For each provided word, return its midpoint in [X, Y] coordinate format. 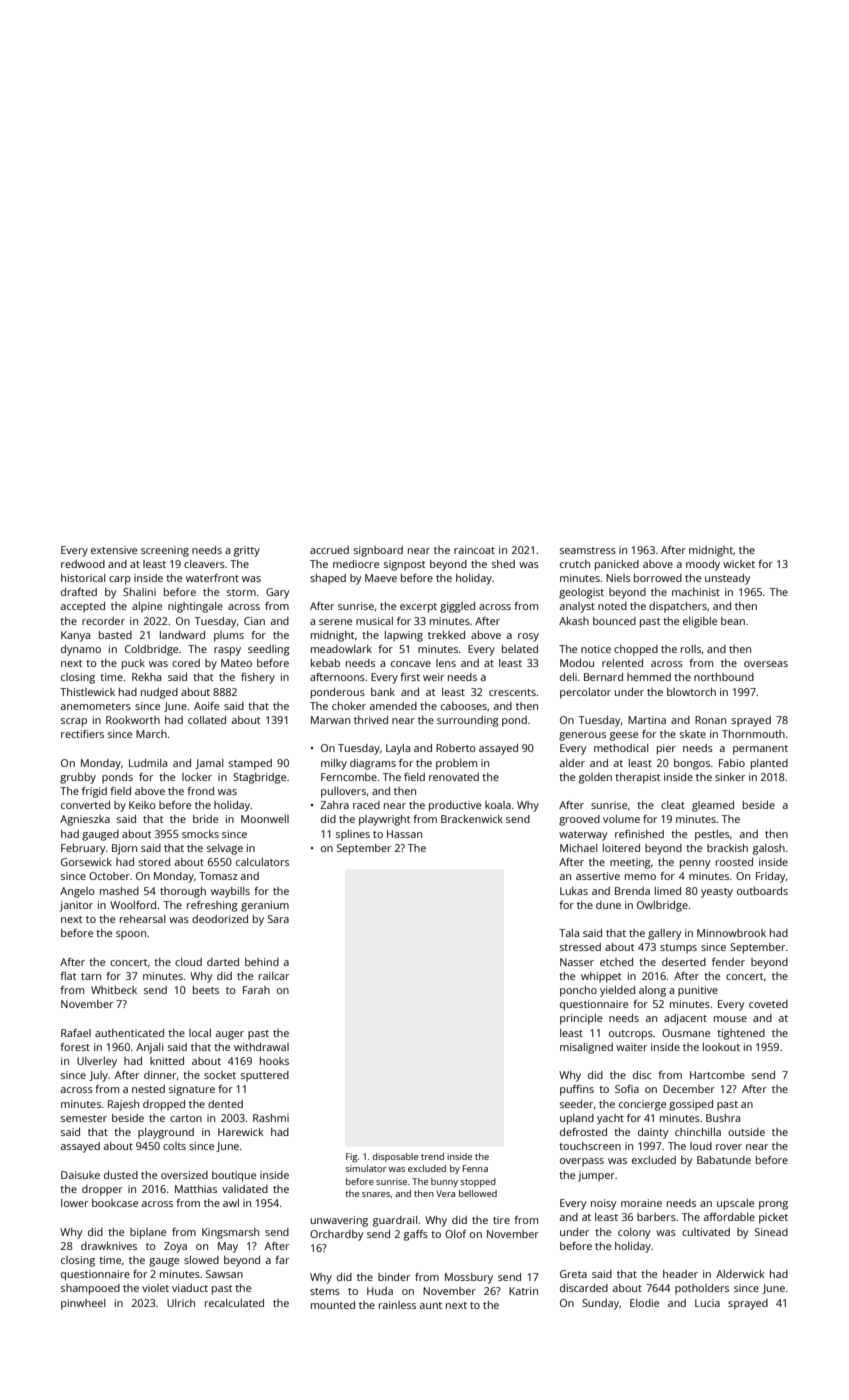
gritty [247, 551]
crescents [512, 692]
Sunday [600, 1304]
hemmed [649, 677]
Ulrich [181, 1303]
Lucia [707, 1303]
